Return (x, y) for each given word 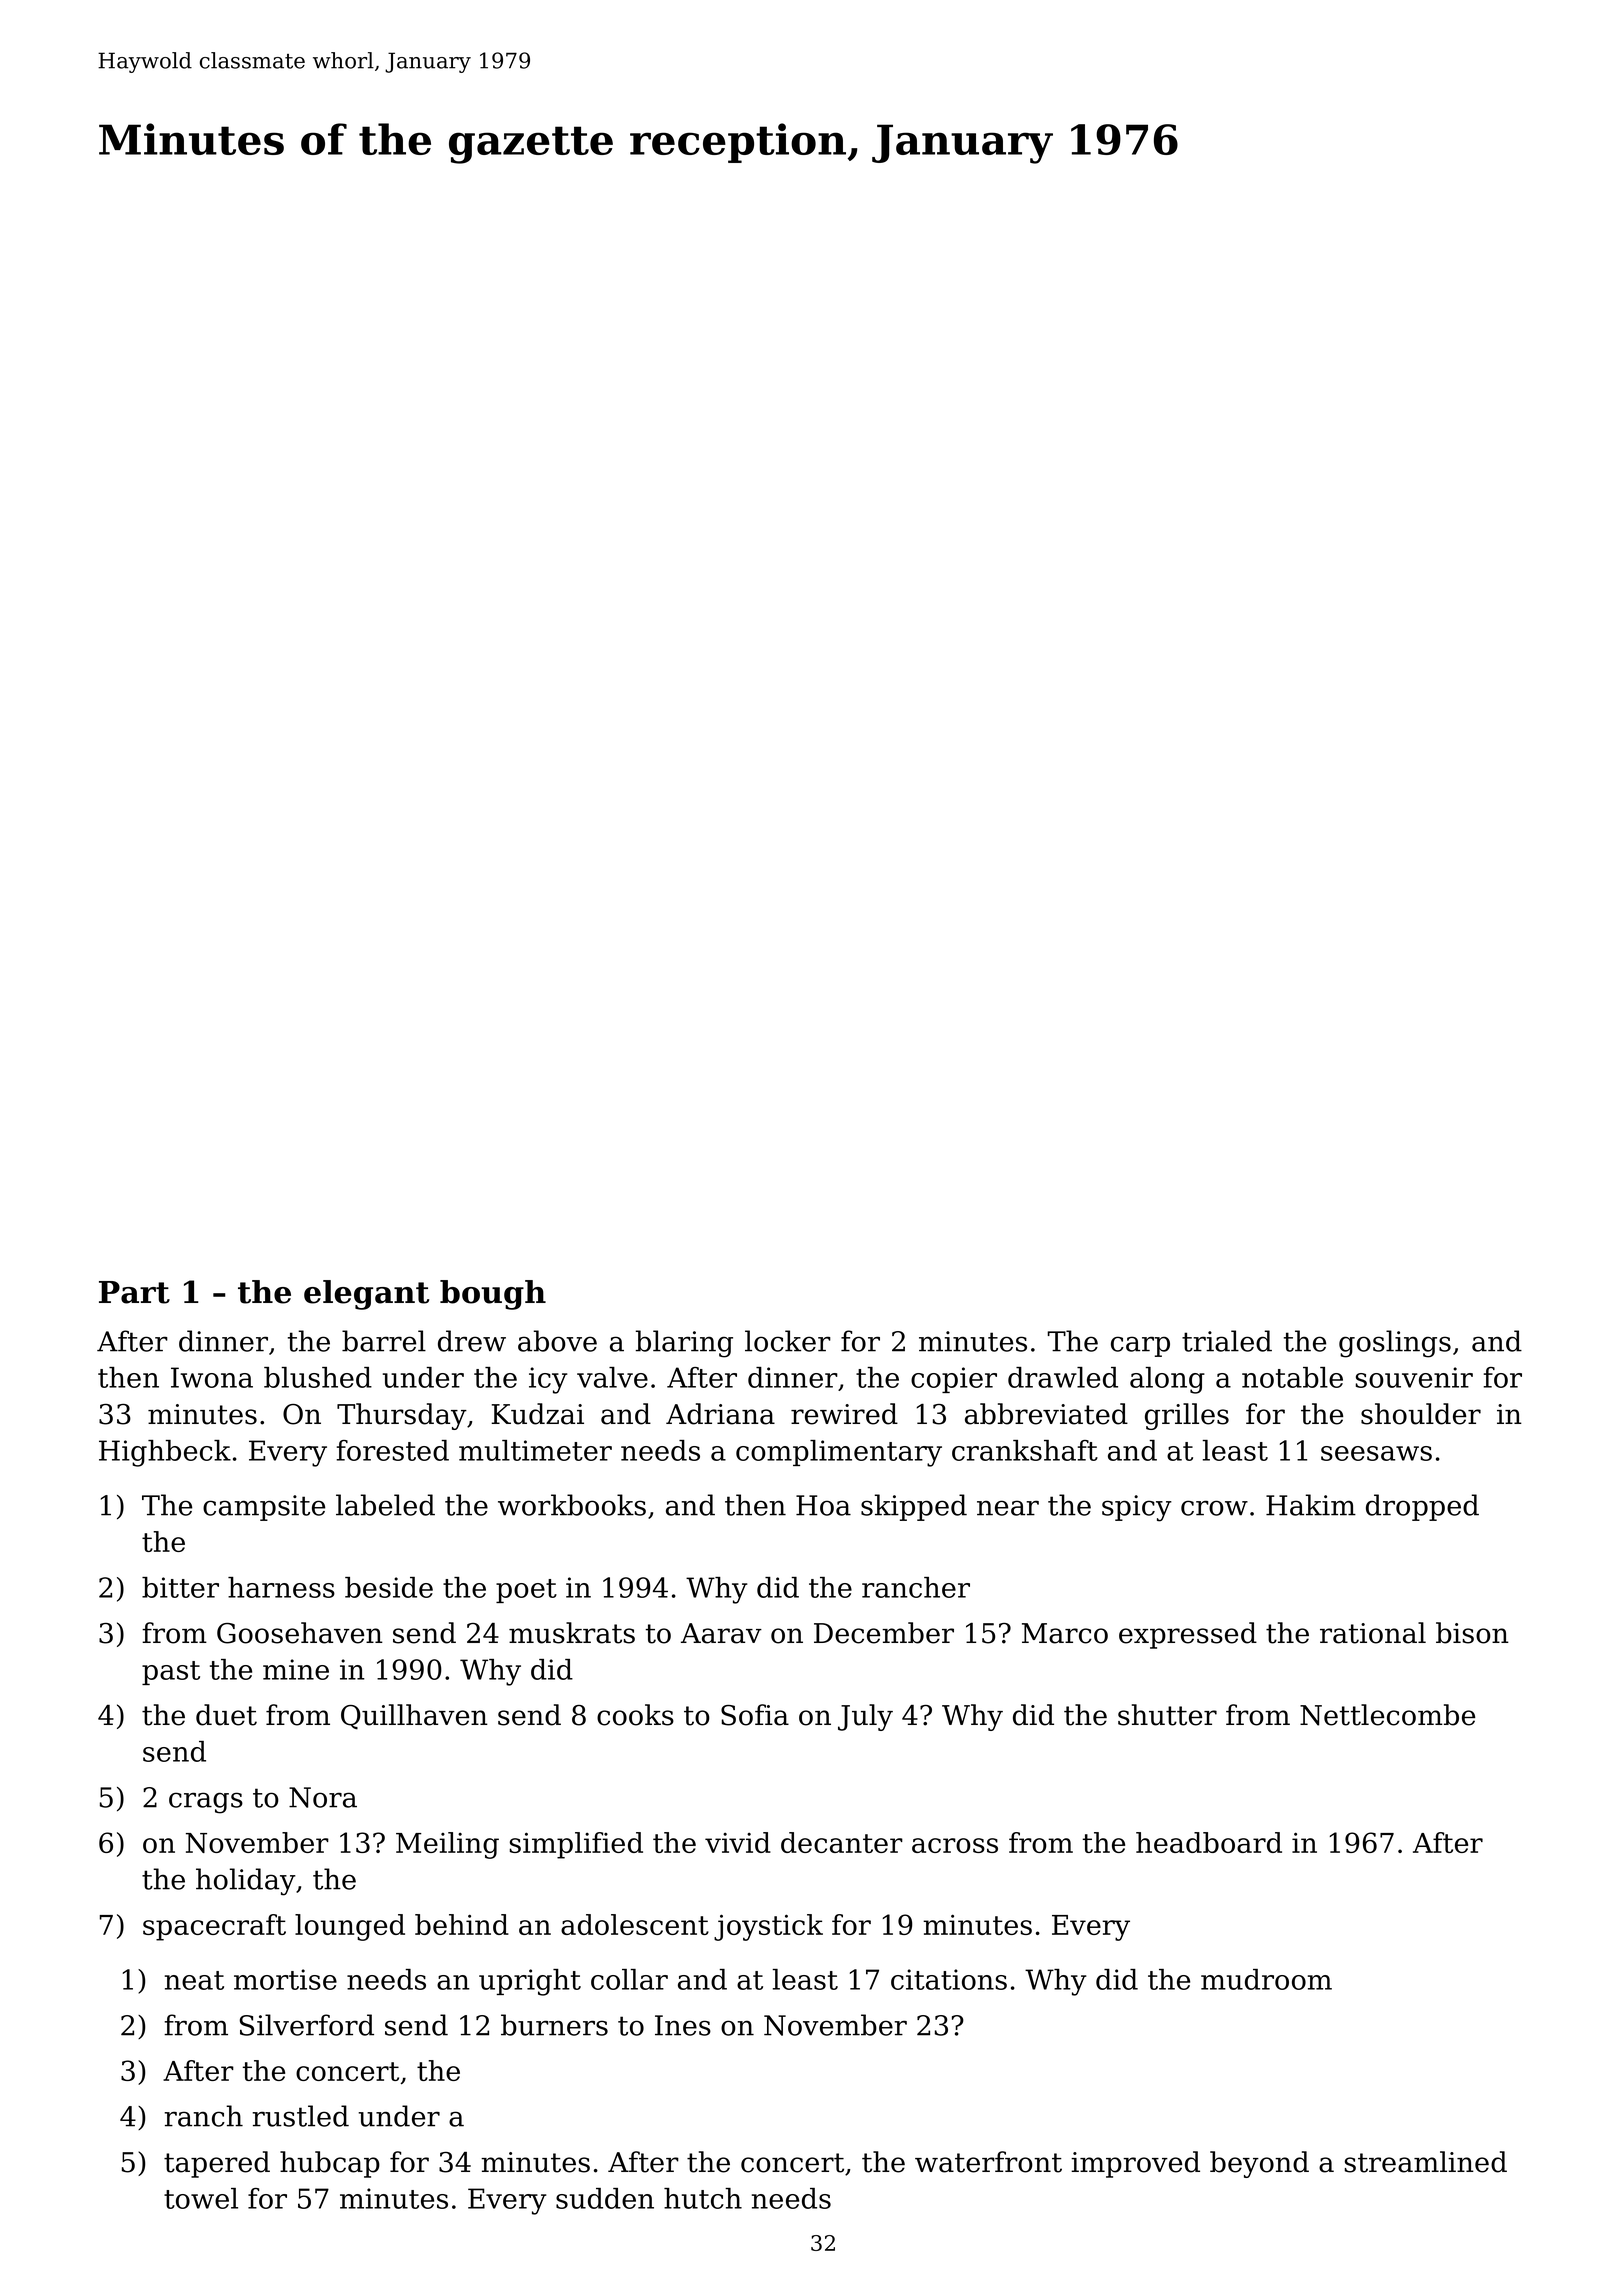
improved (1135, 2164)
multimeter (535, 1450)
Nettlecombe (1387, 1715)
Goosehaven (300, 1633)
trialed (1227, 1341)
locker (788, 1341)
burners (554, 2025)
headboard (1209, 1842)
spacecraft (214, 1927)
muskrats (572, 1633)
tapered (217, 2164)
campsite (264, 1508)
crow (1214, 1508)
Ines (683, 2025)
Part (134, 1292)
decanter (842, 1842)
